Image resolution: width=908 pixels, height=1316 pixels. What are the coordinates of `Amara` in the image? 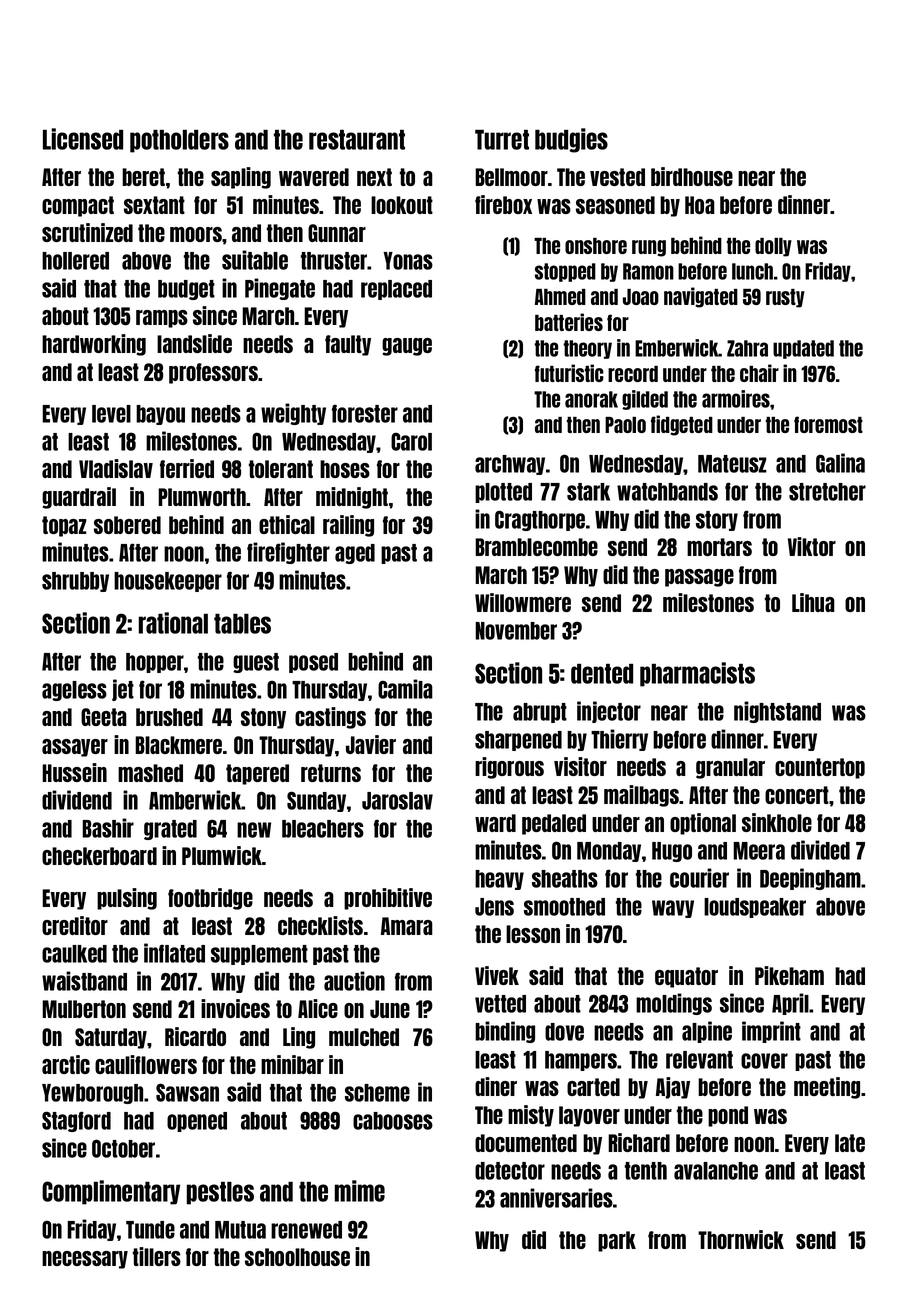 It's located at (407, 926).
